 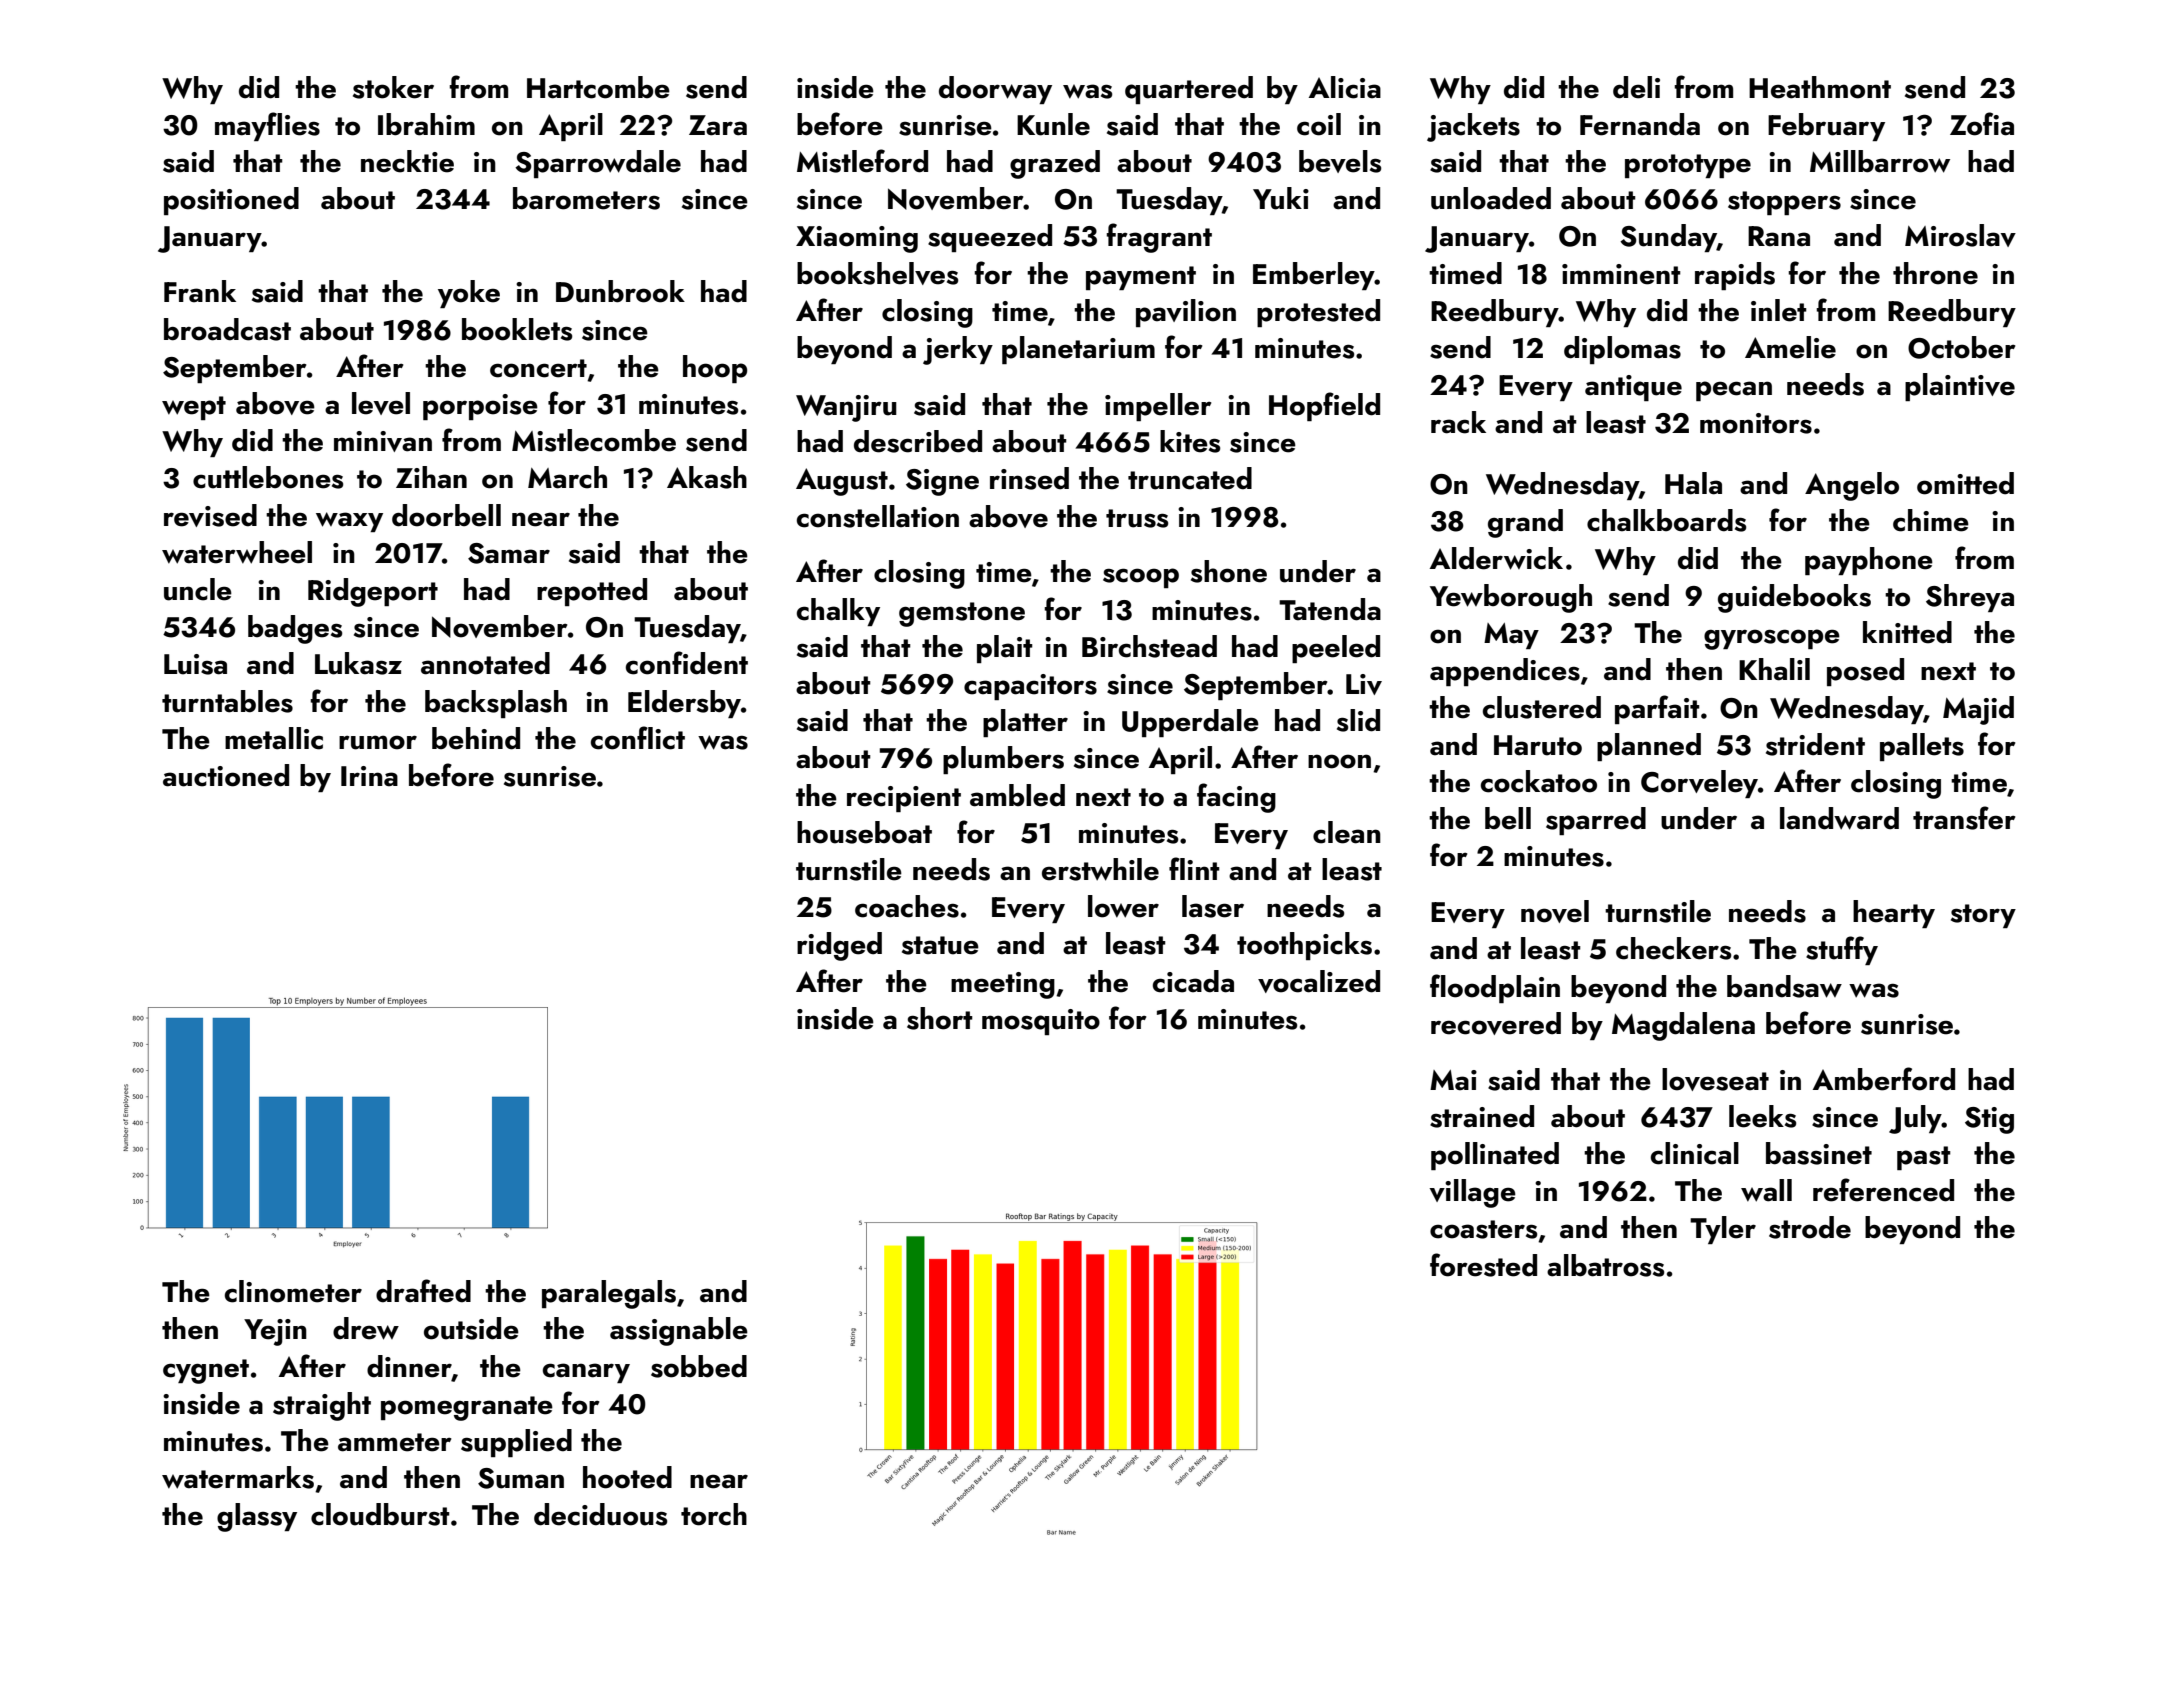 I want to click on cloudburst, so click(x=380, y=1514).
